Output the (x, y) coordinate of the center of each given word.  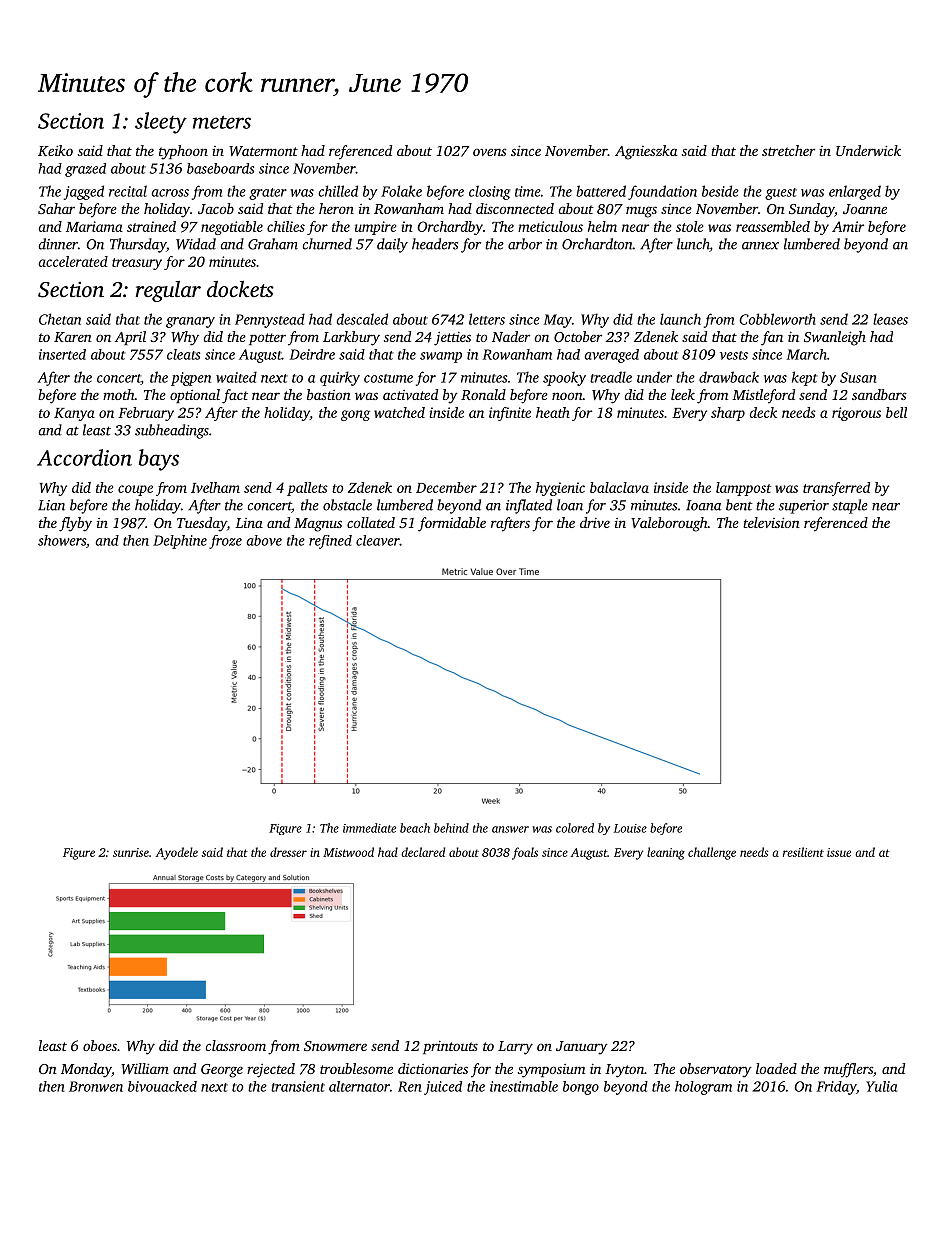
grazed (85, 170)
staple (850, 506)
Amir (848, 226)
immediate (369, 828)
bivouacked (162, 1086)
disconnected (515, 208)
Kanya (74, 414)
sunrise (131, 852)
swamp (441, 357)
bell (896, 412)
